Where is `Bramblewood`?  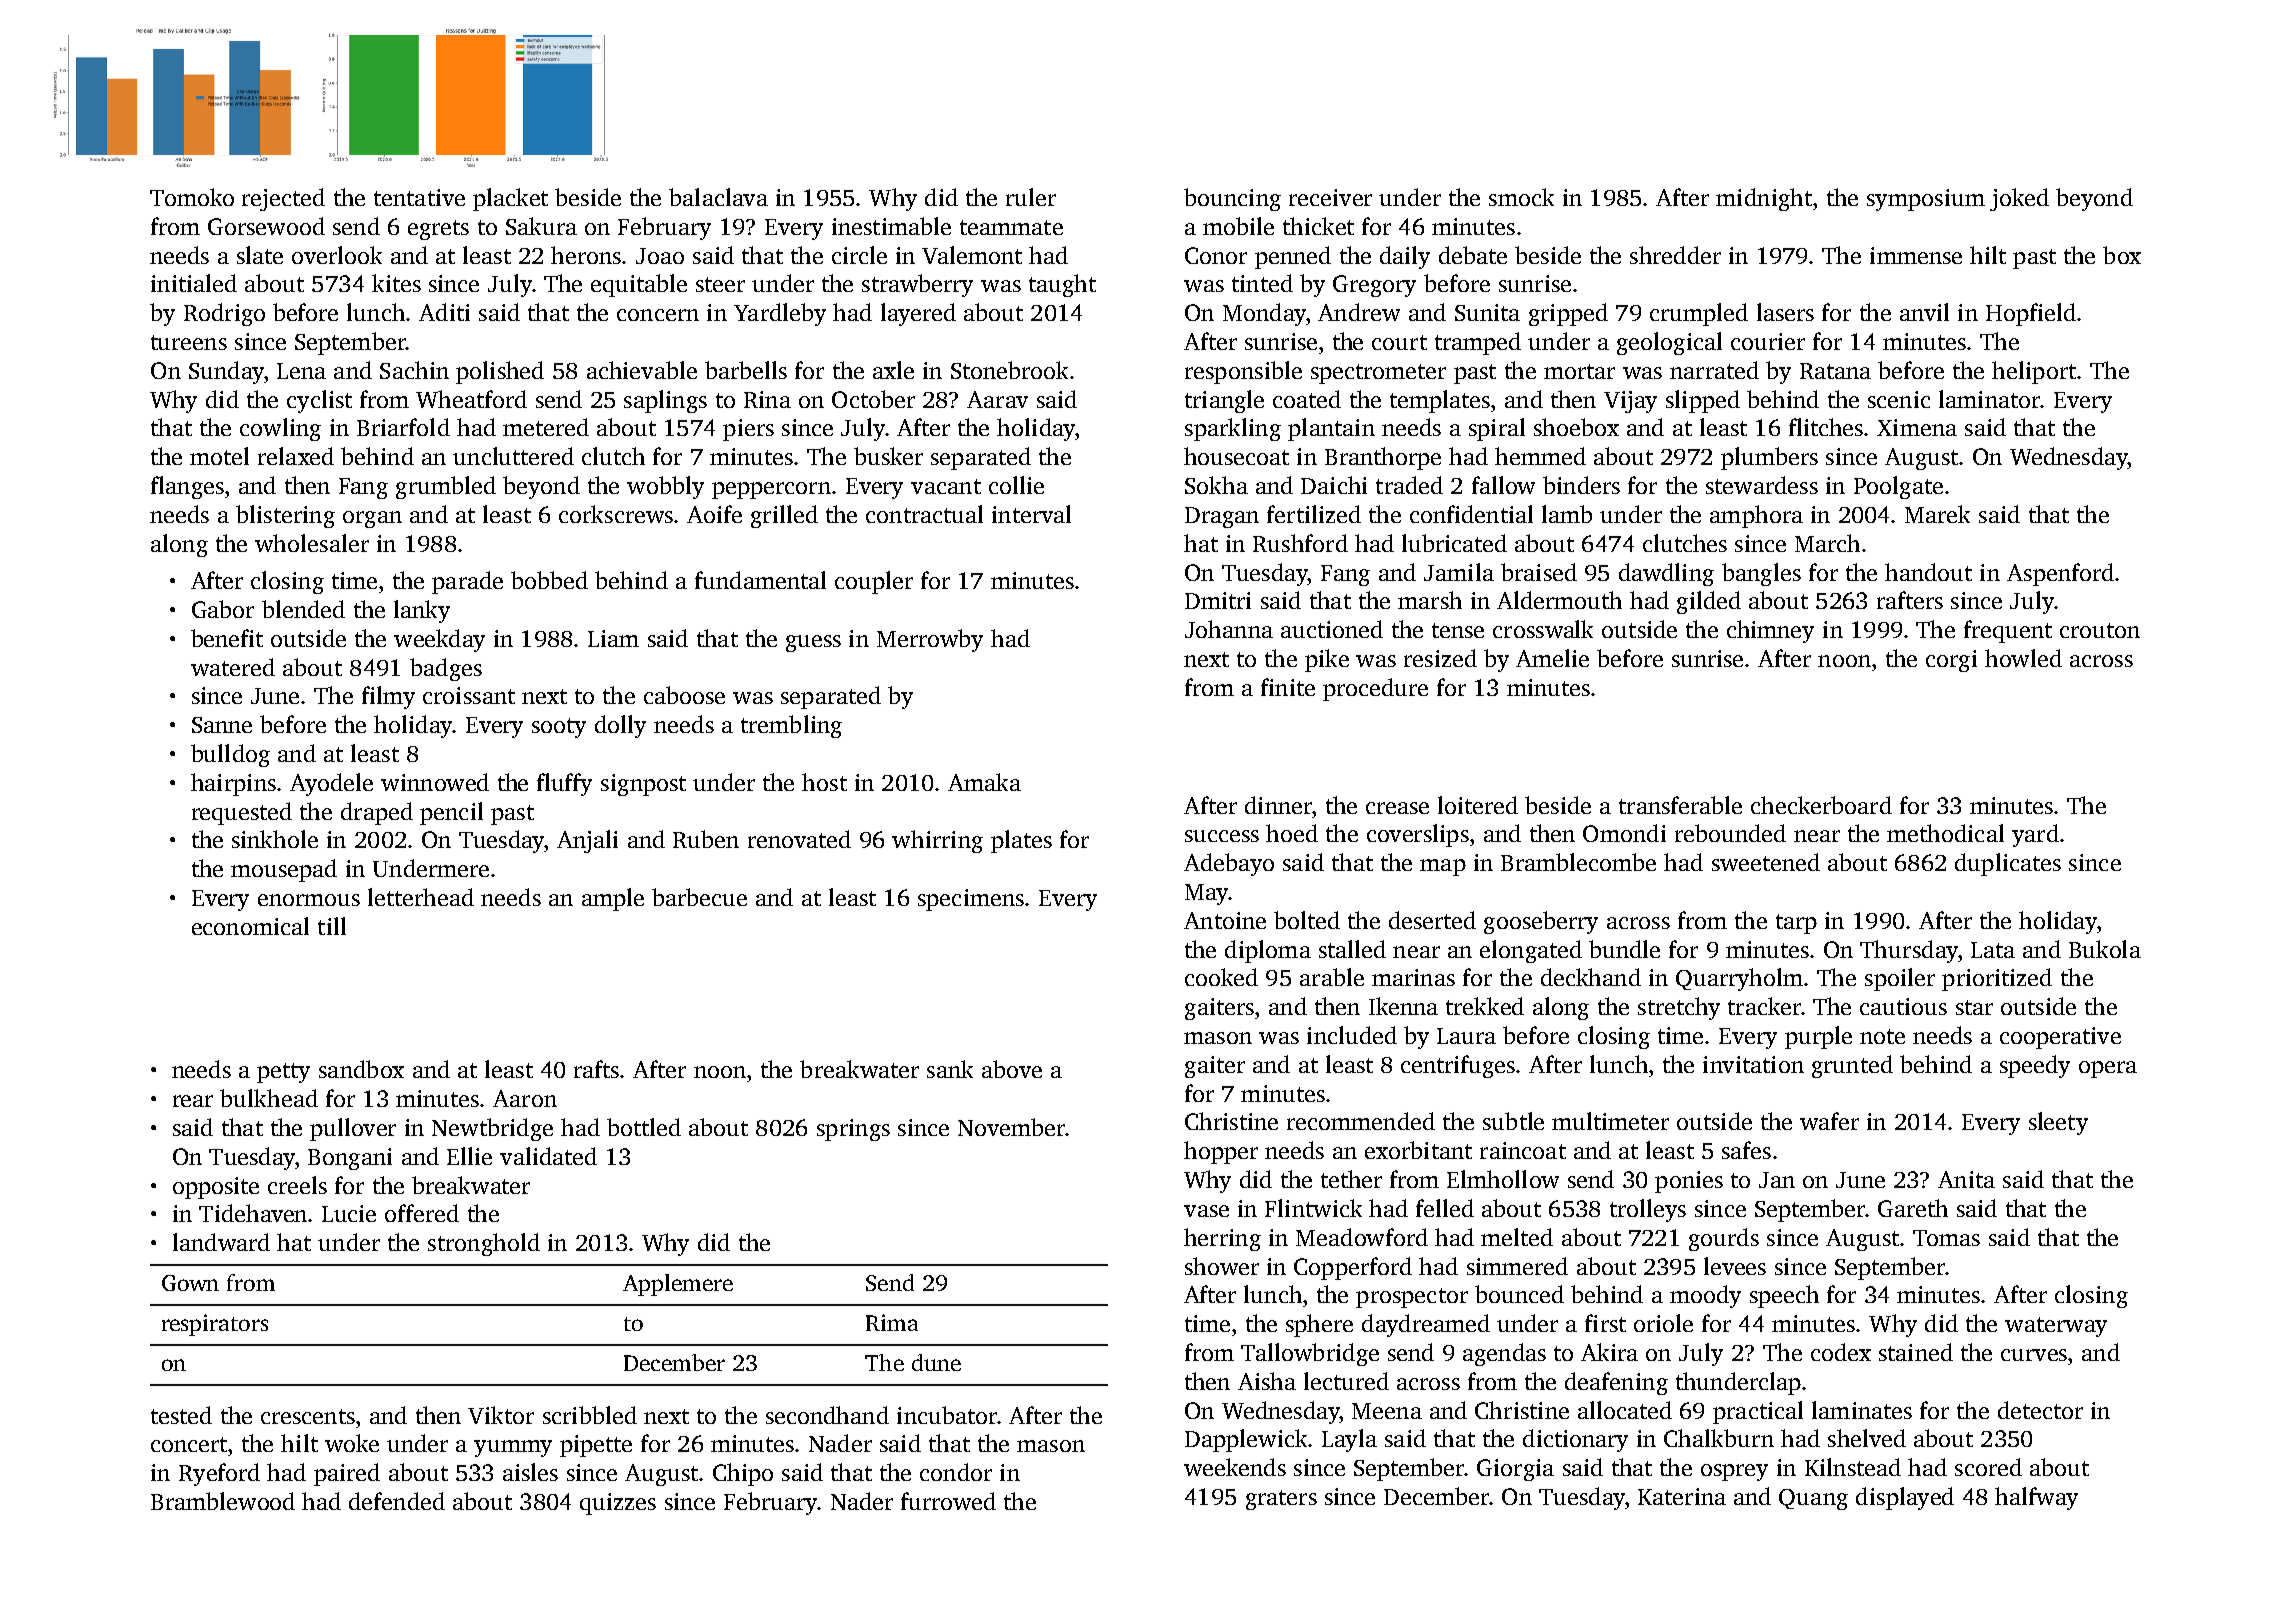
Bramblewood is located at coordinates (223, 1501).
